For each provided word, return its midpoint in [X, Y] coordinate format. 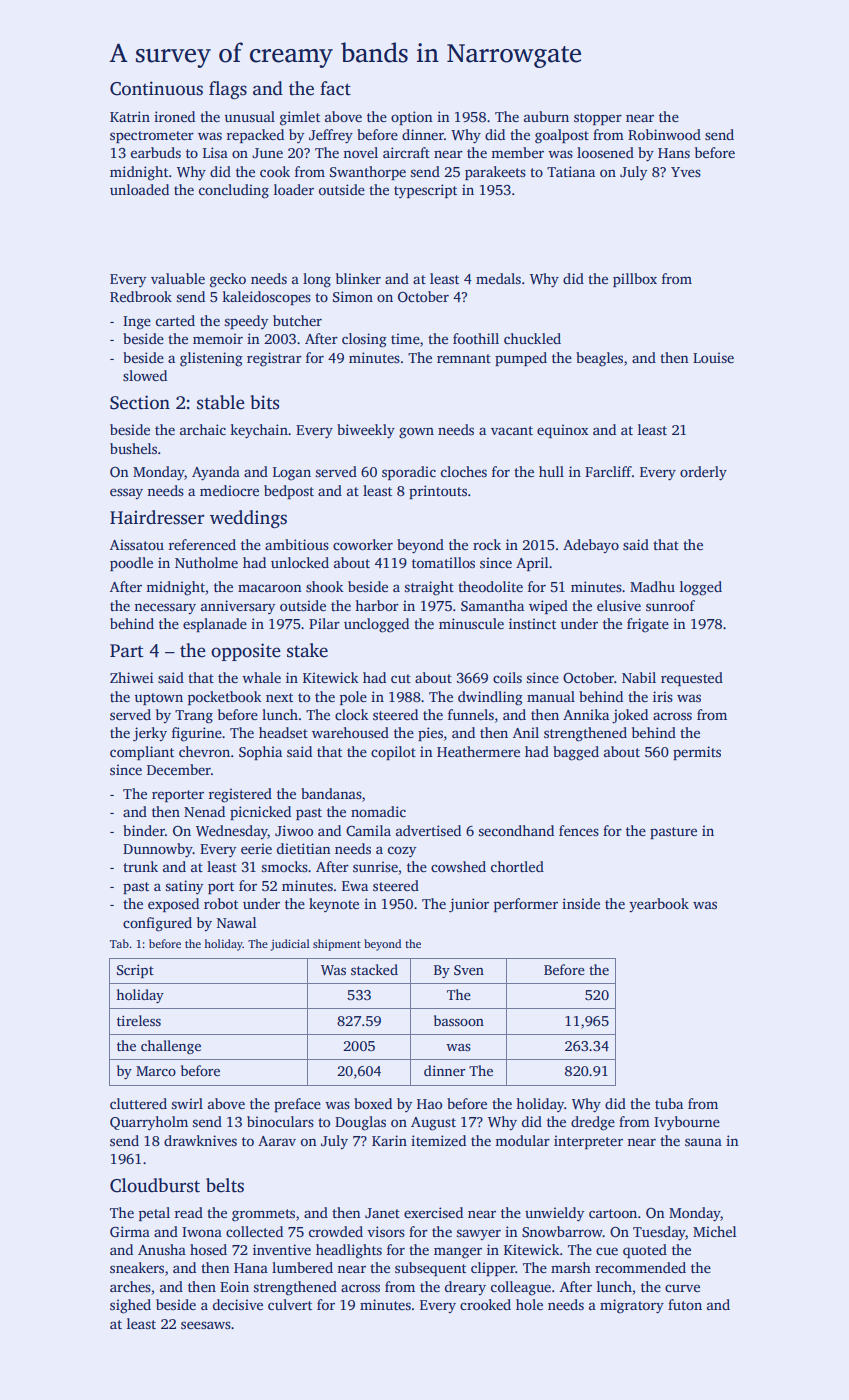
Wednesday [232, 832]
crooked [485, 1304]
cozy [402, 851]
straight [429, 588]
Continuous [156, 88]
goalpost [562, 136]
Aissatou [137, 544]
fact [335, 88]
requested [692, 679]
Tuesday [659, 1233]
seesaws [206, 1325]
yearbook [659, 905]
